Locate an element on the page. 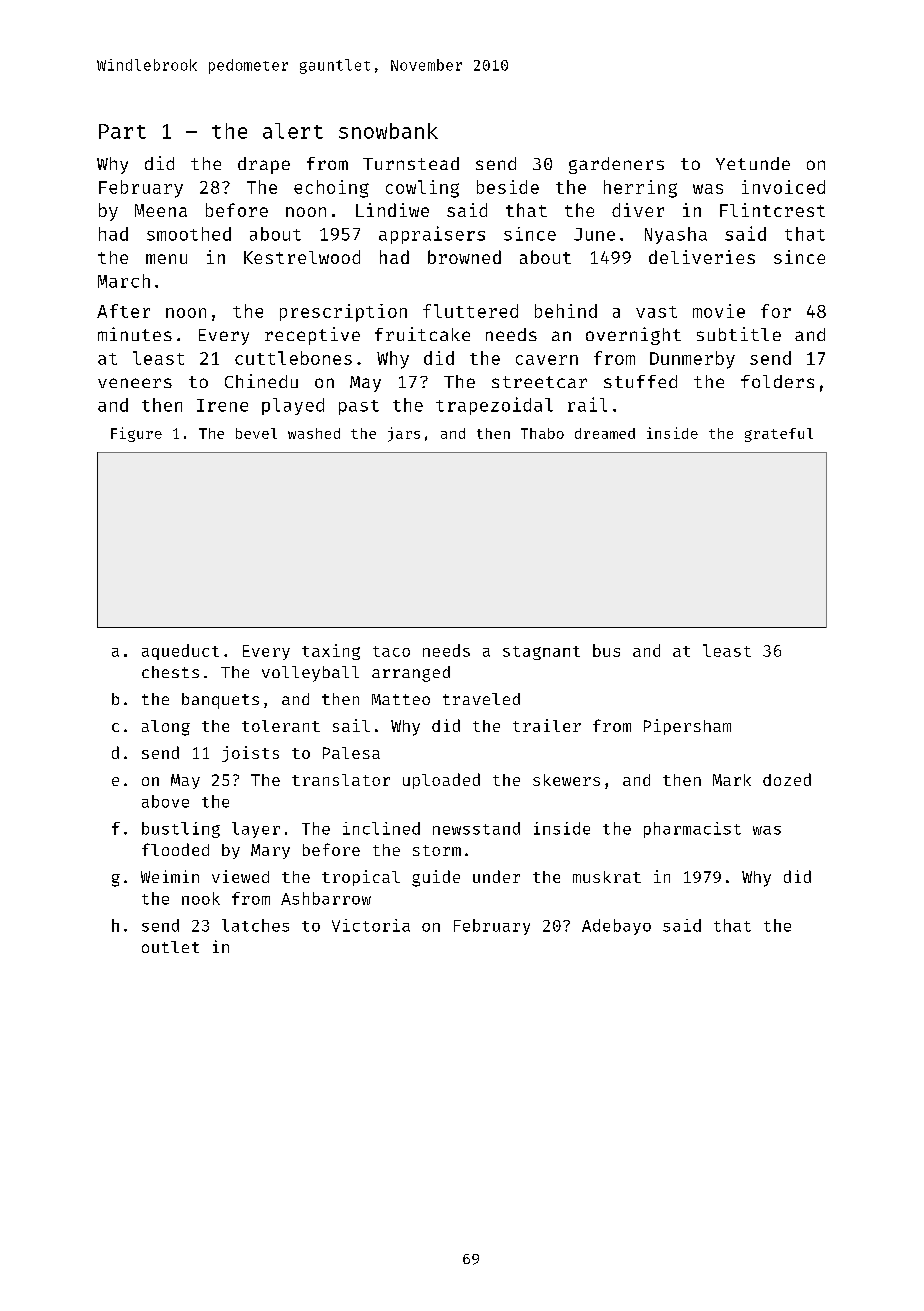 The image size is (924, 1311). alert is located at coordinates (293, 131).
